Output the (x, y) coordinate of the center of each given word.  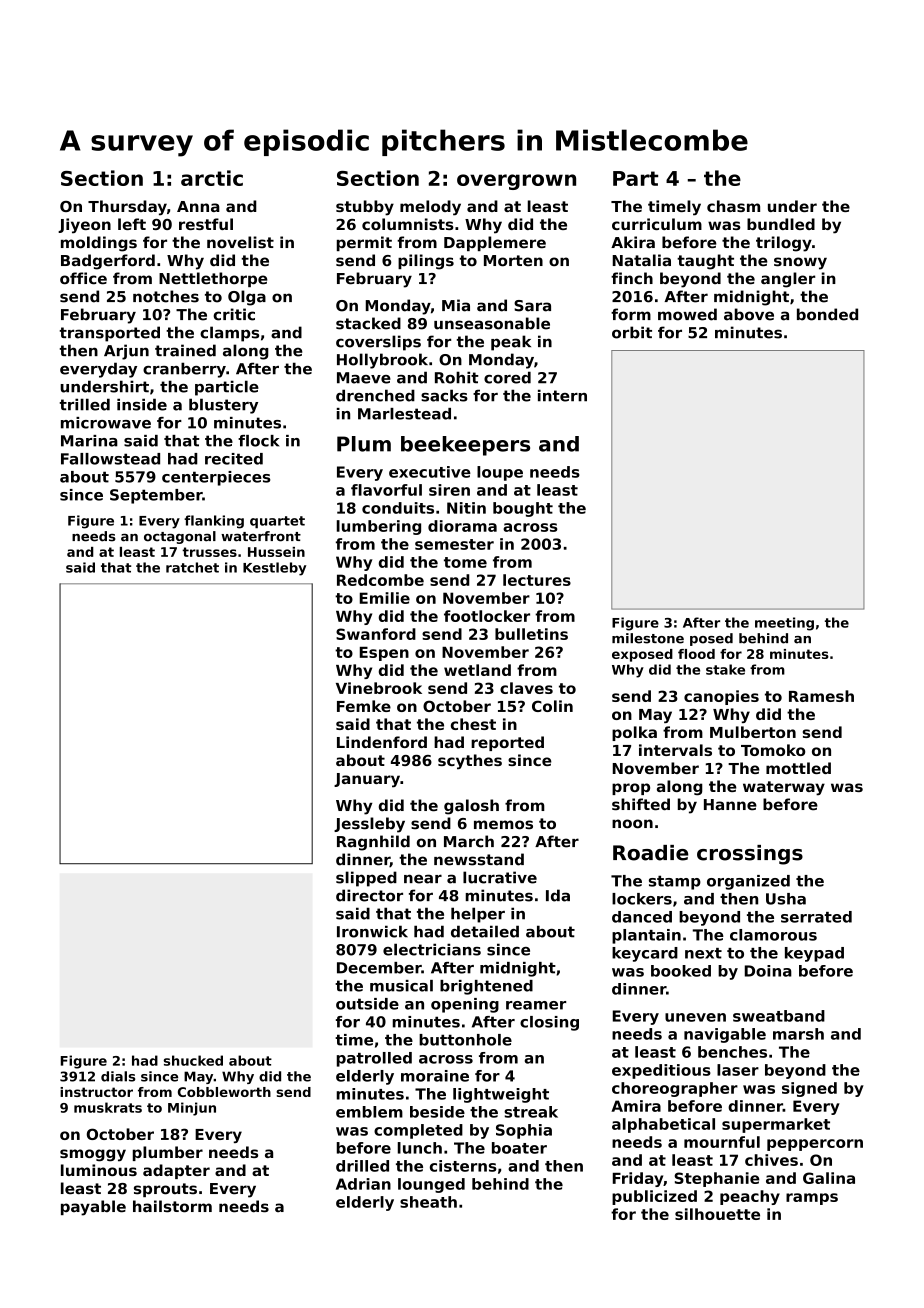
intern (562, 395)
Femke (364, 706)
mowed (687, 314)
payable (93, 1208)
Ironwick (372, 931)
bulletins (531, 634)
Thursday (127, 208)
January (367, 780)
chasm (733, 206)
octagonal (180, 537)
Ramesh (821, 696)
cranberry (184, 370)
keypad (814, 954)
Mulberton (753, 732)
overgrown (516, 182)
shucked (193, 1060)
